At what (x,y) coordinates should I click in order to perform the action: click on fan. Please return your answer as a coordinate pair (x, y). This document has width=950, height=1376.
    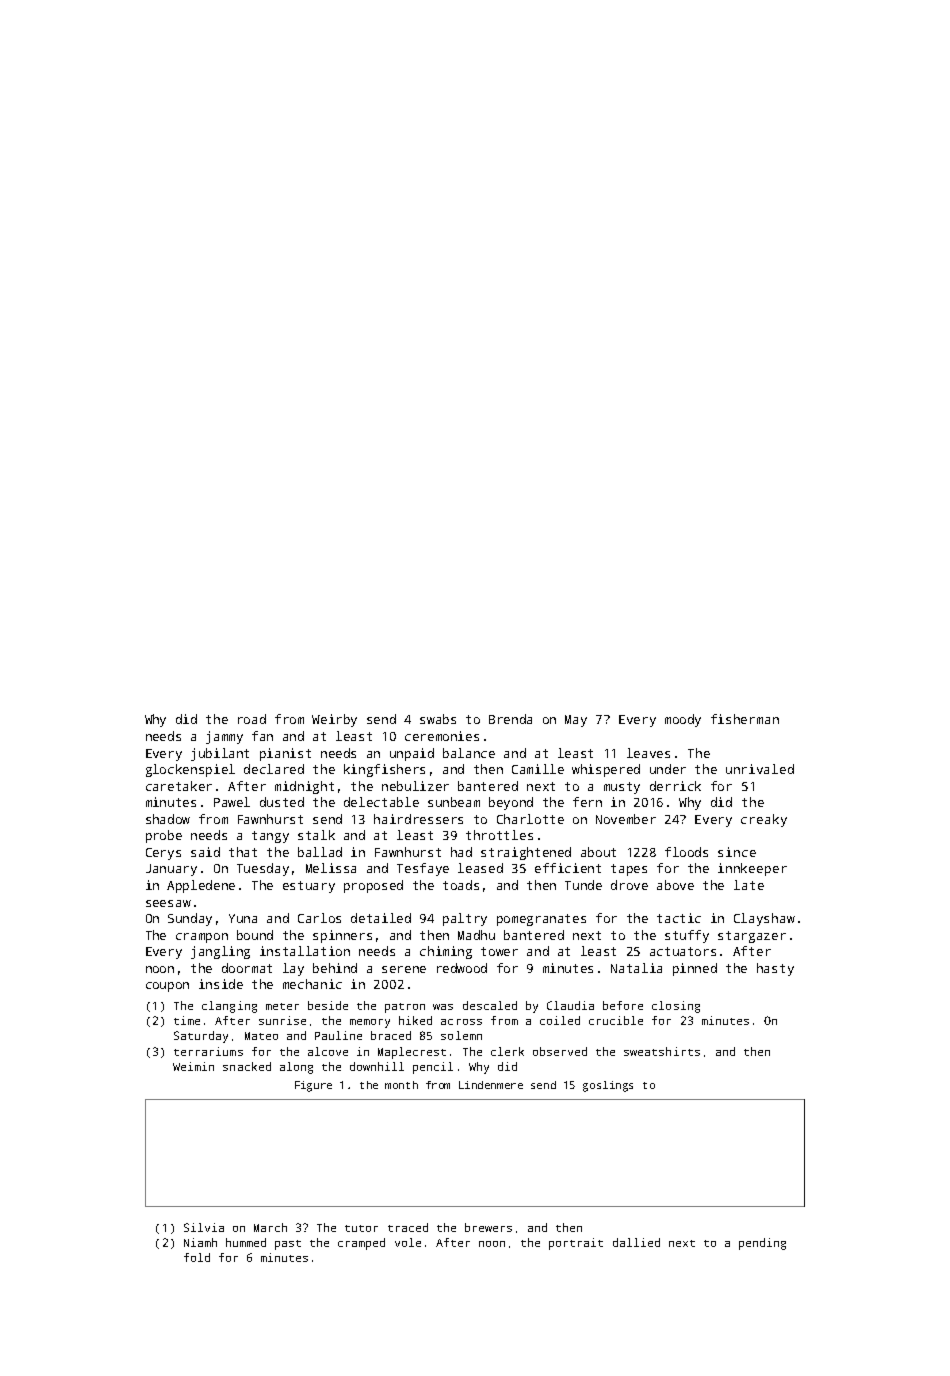
    Looking at the image, I should click on (262, 736).
